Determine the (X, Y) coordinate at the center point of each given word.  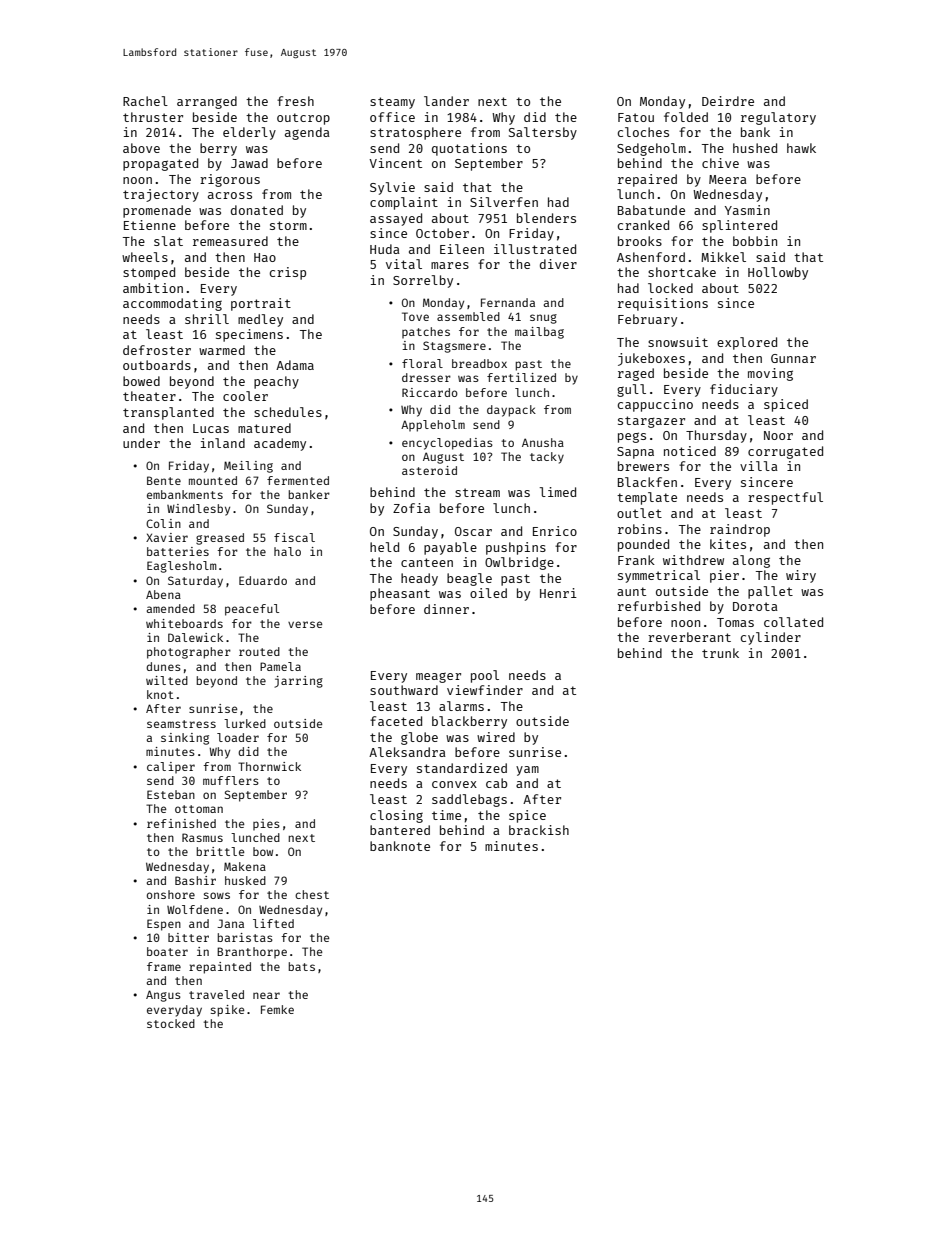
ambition (153, 288)
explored (747, 343)
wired (496, 737)
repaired (647, 180)
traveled (216, 994)
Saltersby (543, 133)
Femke (277, 1009)
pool (485, 676)
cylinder (771, 638)
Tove (415, 316)
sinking (185, 739)
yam (527, 771)
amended (171, 608)
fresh (295, 101)
